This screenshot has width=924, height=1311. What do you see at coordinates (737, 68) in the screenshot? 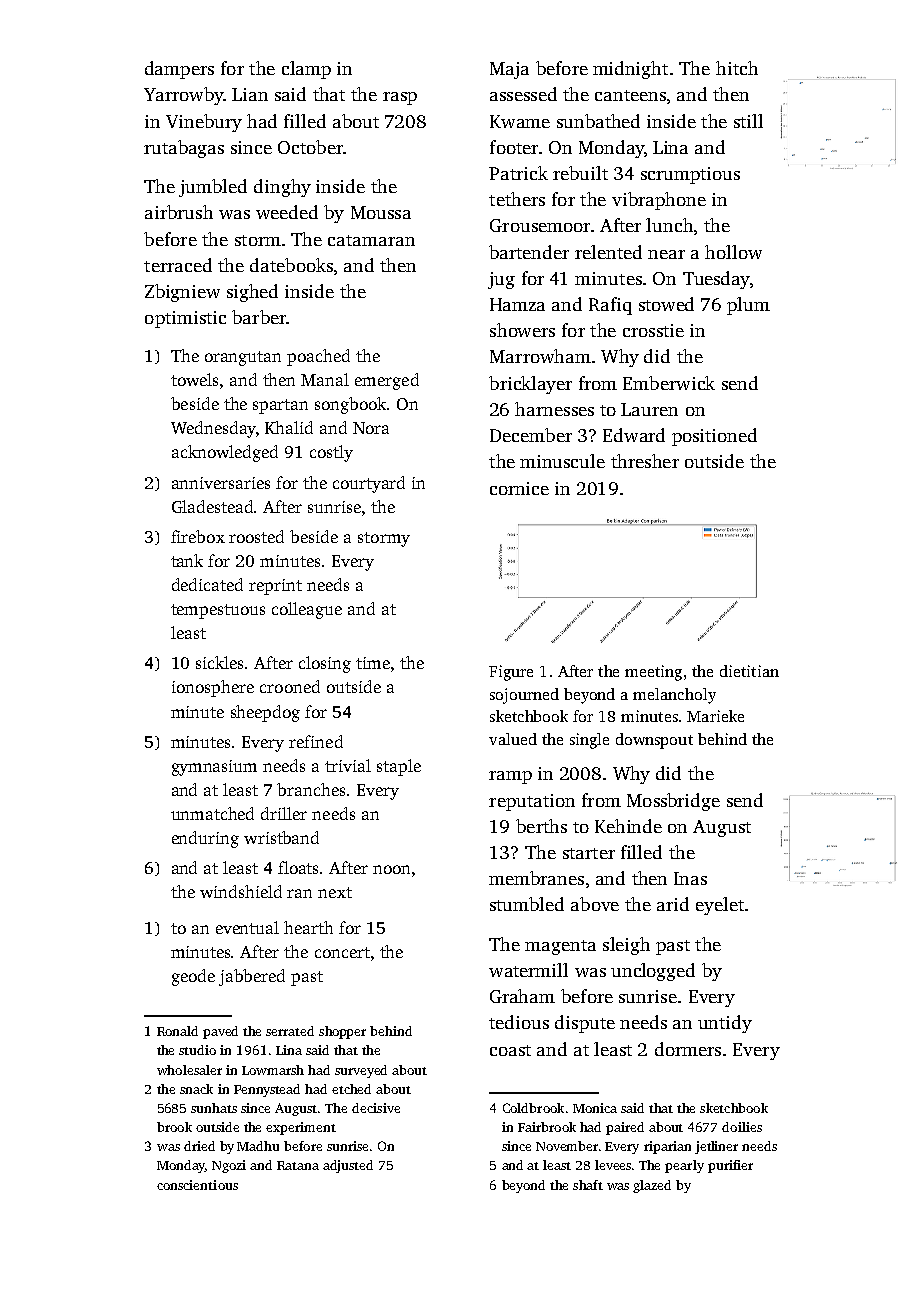
I see `hitch` at bounding box center [737, 68].
